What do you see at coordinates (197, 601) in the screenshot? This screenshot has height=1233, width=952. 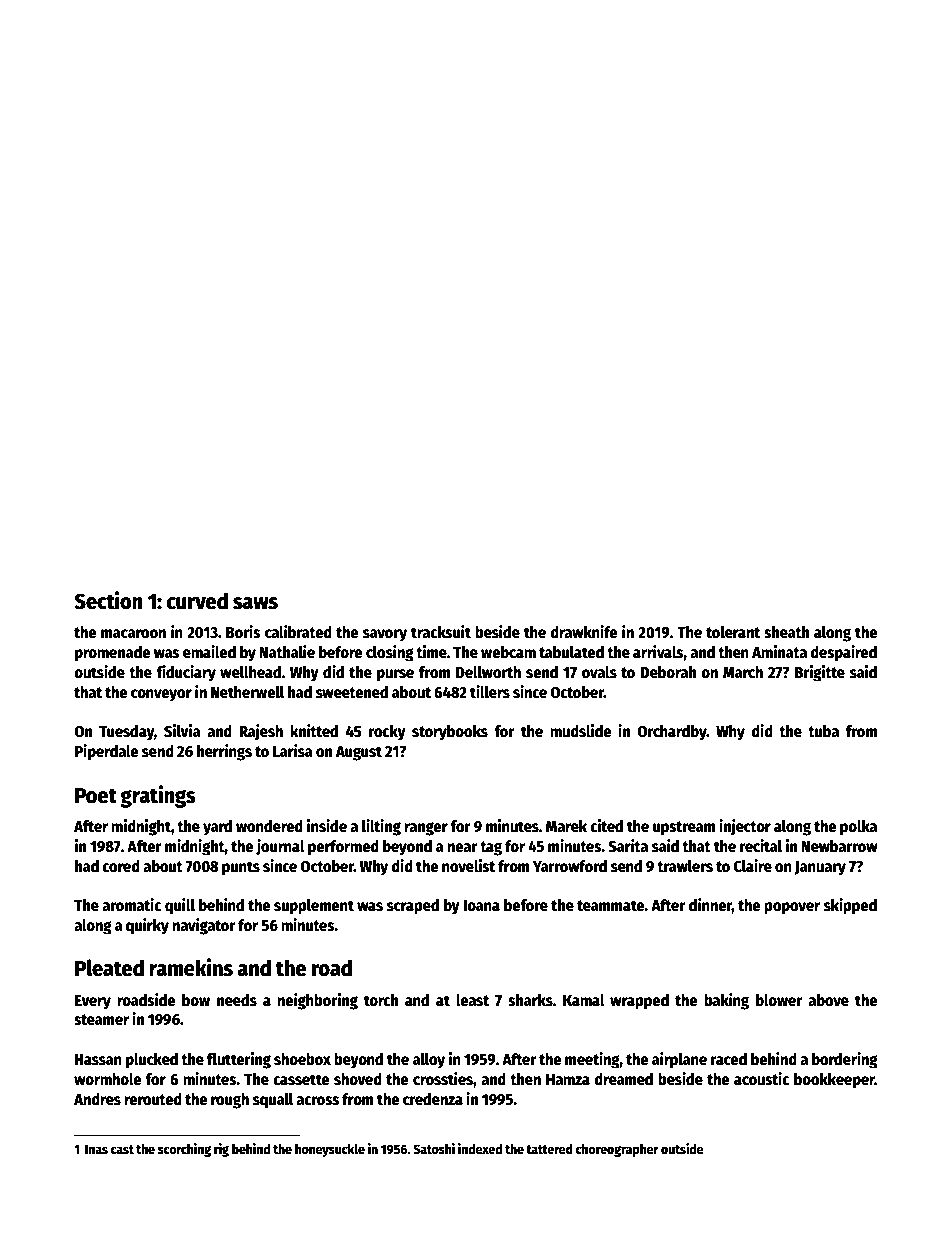 I see `curved` at bounding box center [197, 601].
